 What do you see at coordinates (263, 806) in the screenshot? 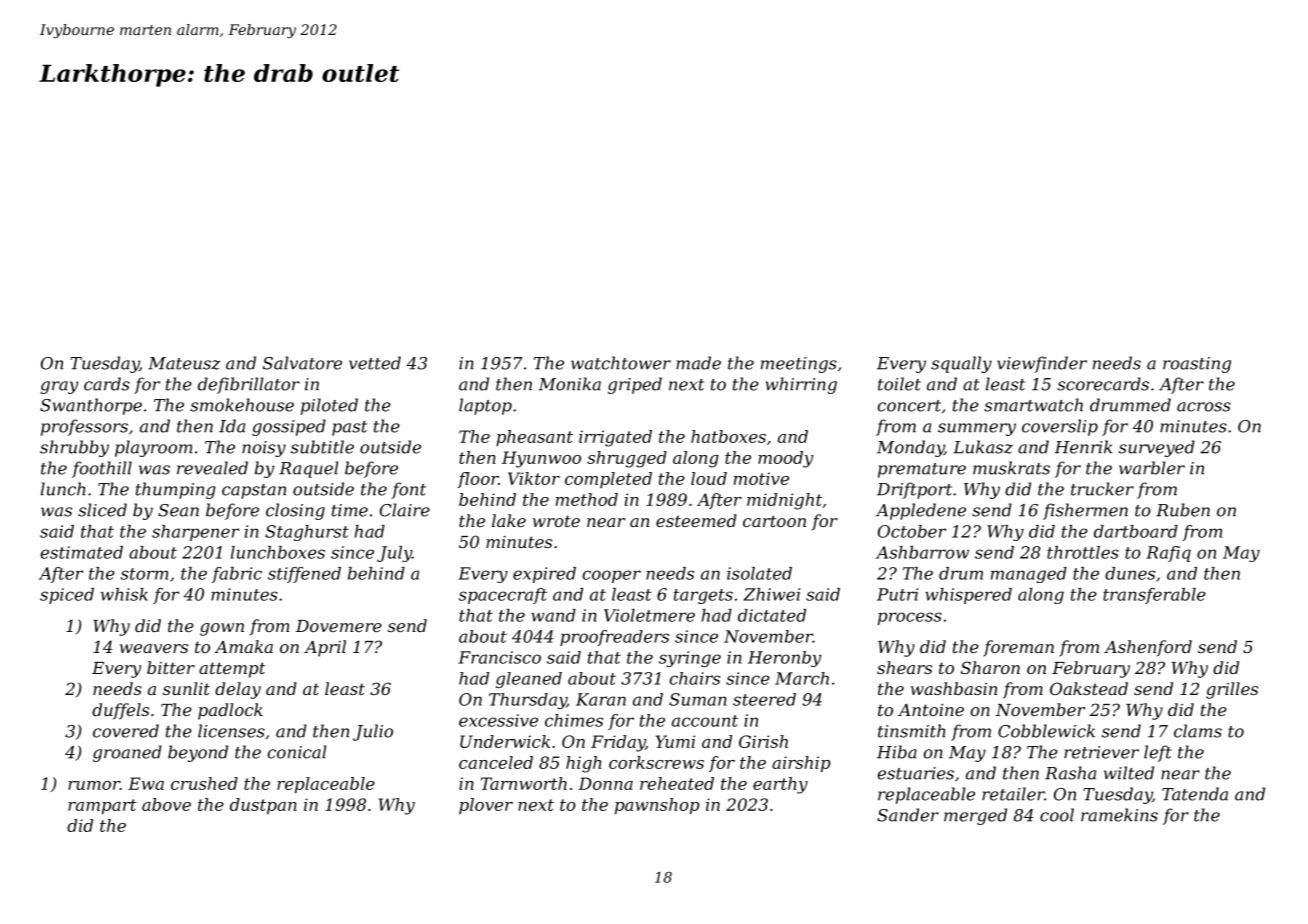
I see `dustpan` at bounding box center [263, 806].
